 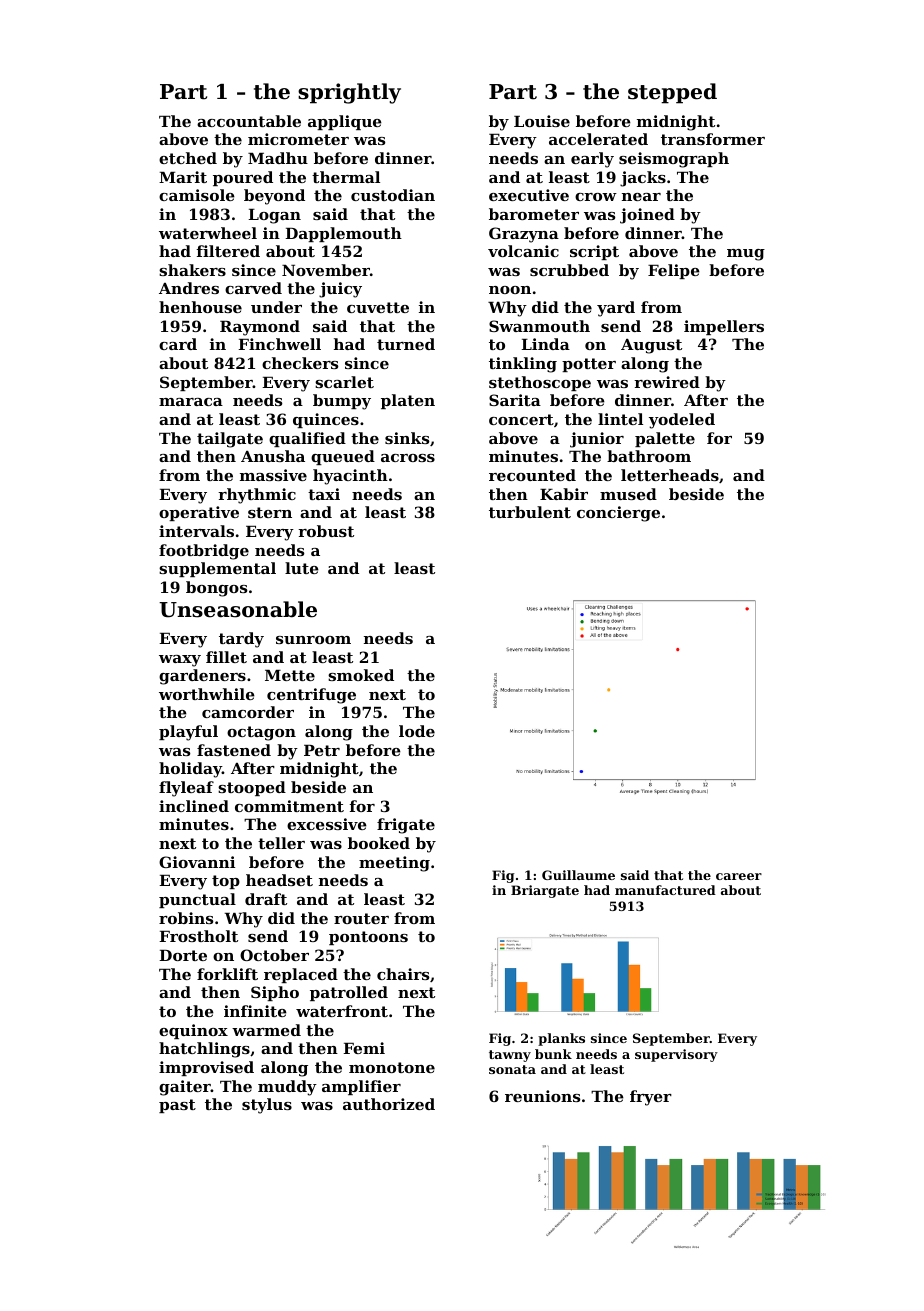 What do you see at coordinates (177, 1106) in the document?
I see `past` at bounding box center [177, 1106].
